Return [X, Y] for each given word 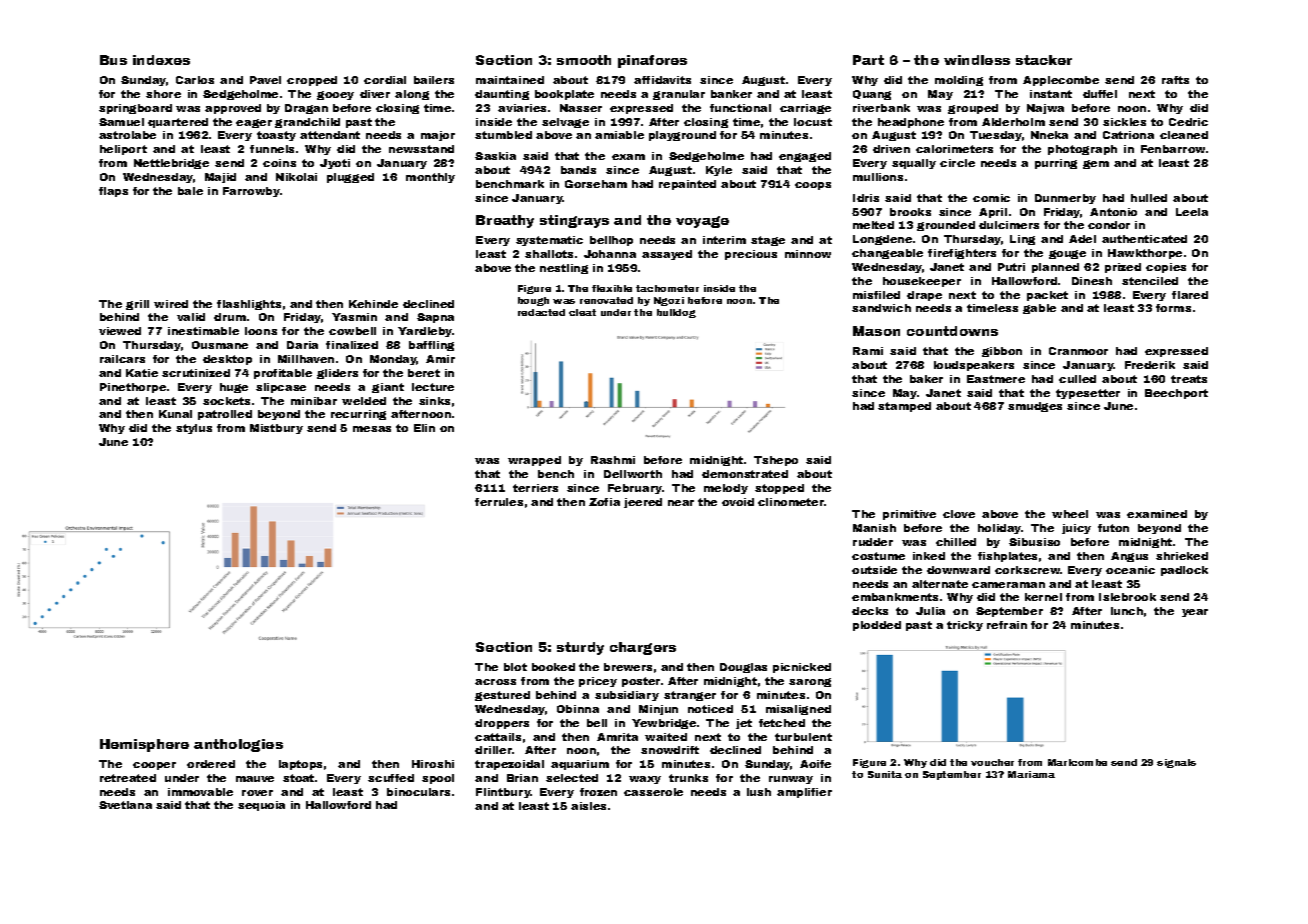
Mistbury [276, 429]
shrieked [1182, 556]
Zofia [604, 502]
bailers [434, 80]
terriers [535, 488]
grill [137, 305]
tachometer [667, 288]
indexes [161, 60]
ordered [211, 764]
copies [1166, 268]
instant [1051, 94]
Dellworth [633, 474]
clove [959, 514]
